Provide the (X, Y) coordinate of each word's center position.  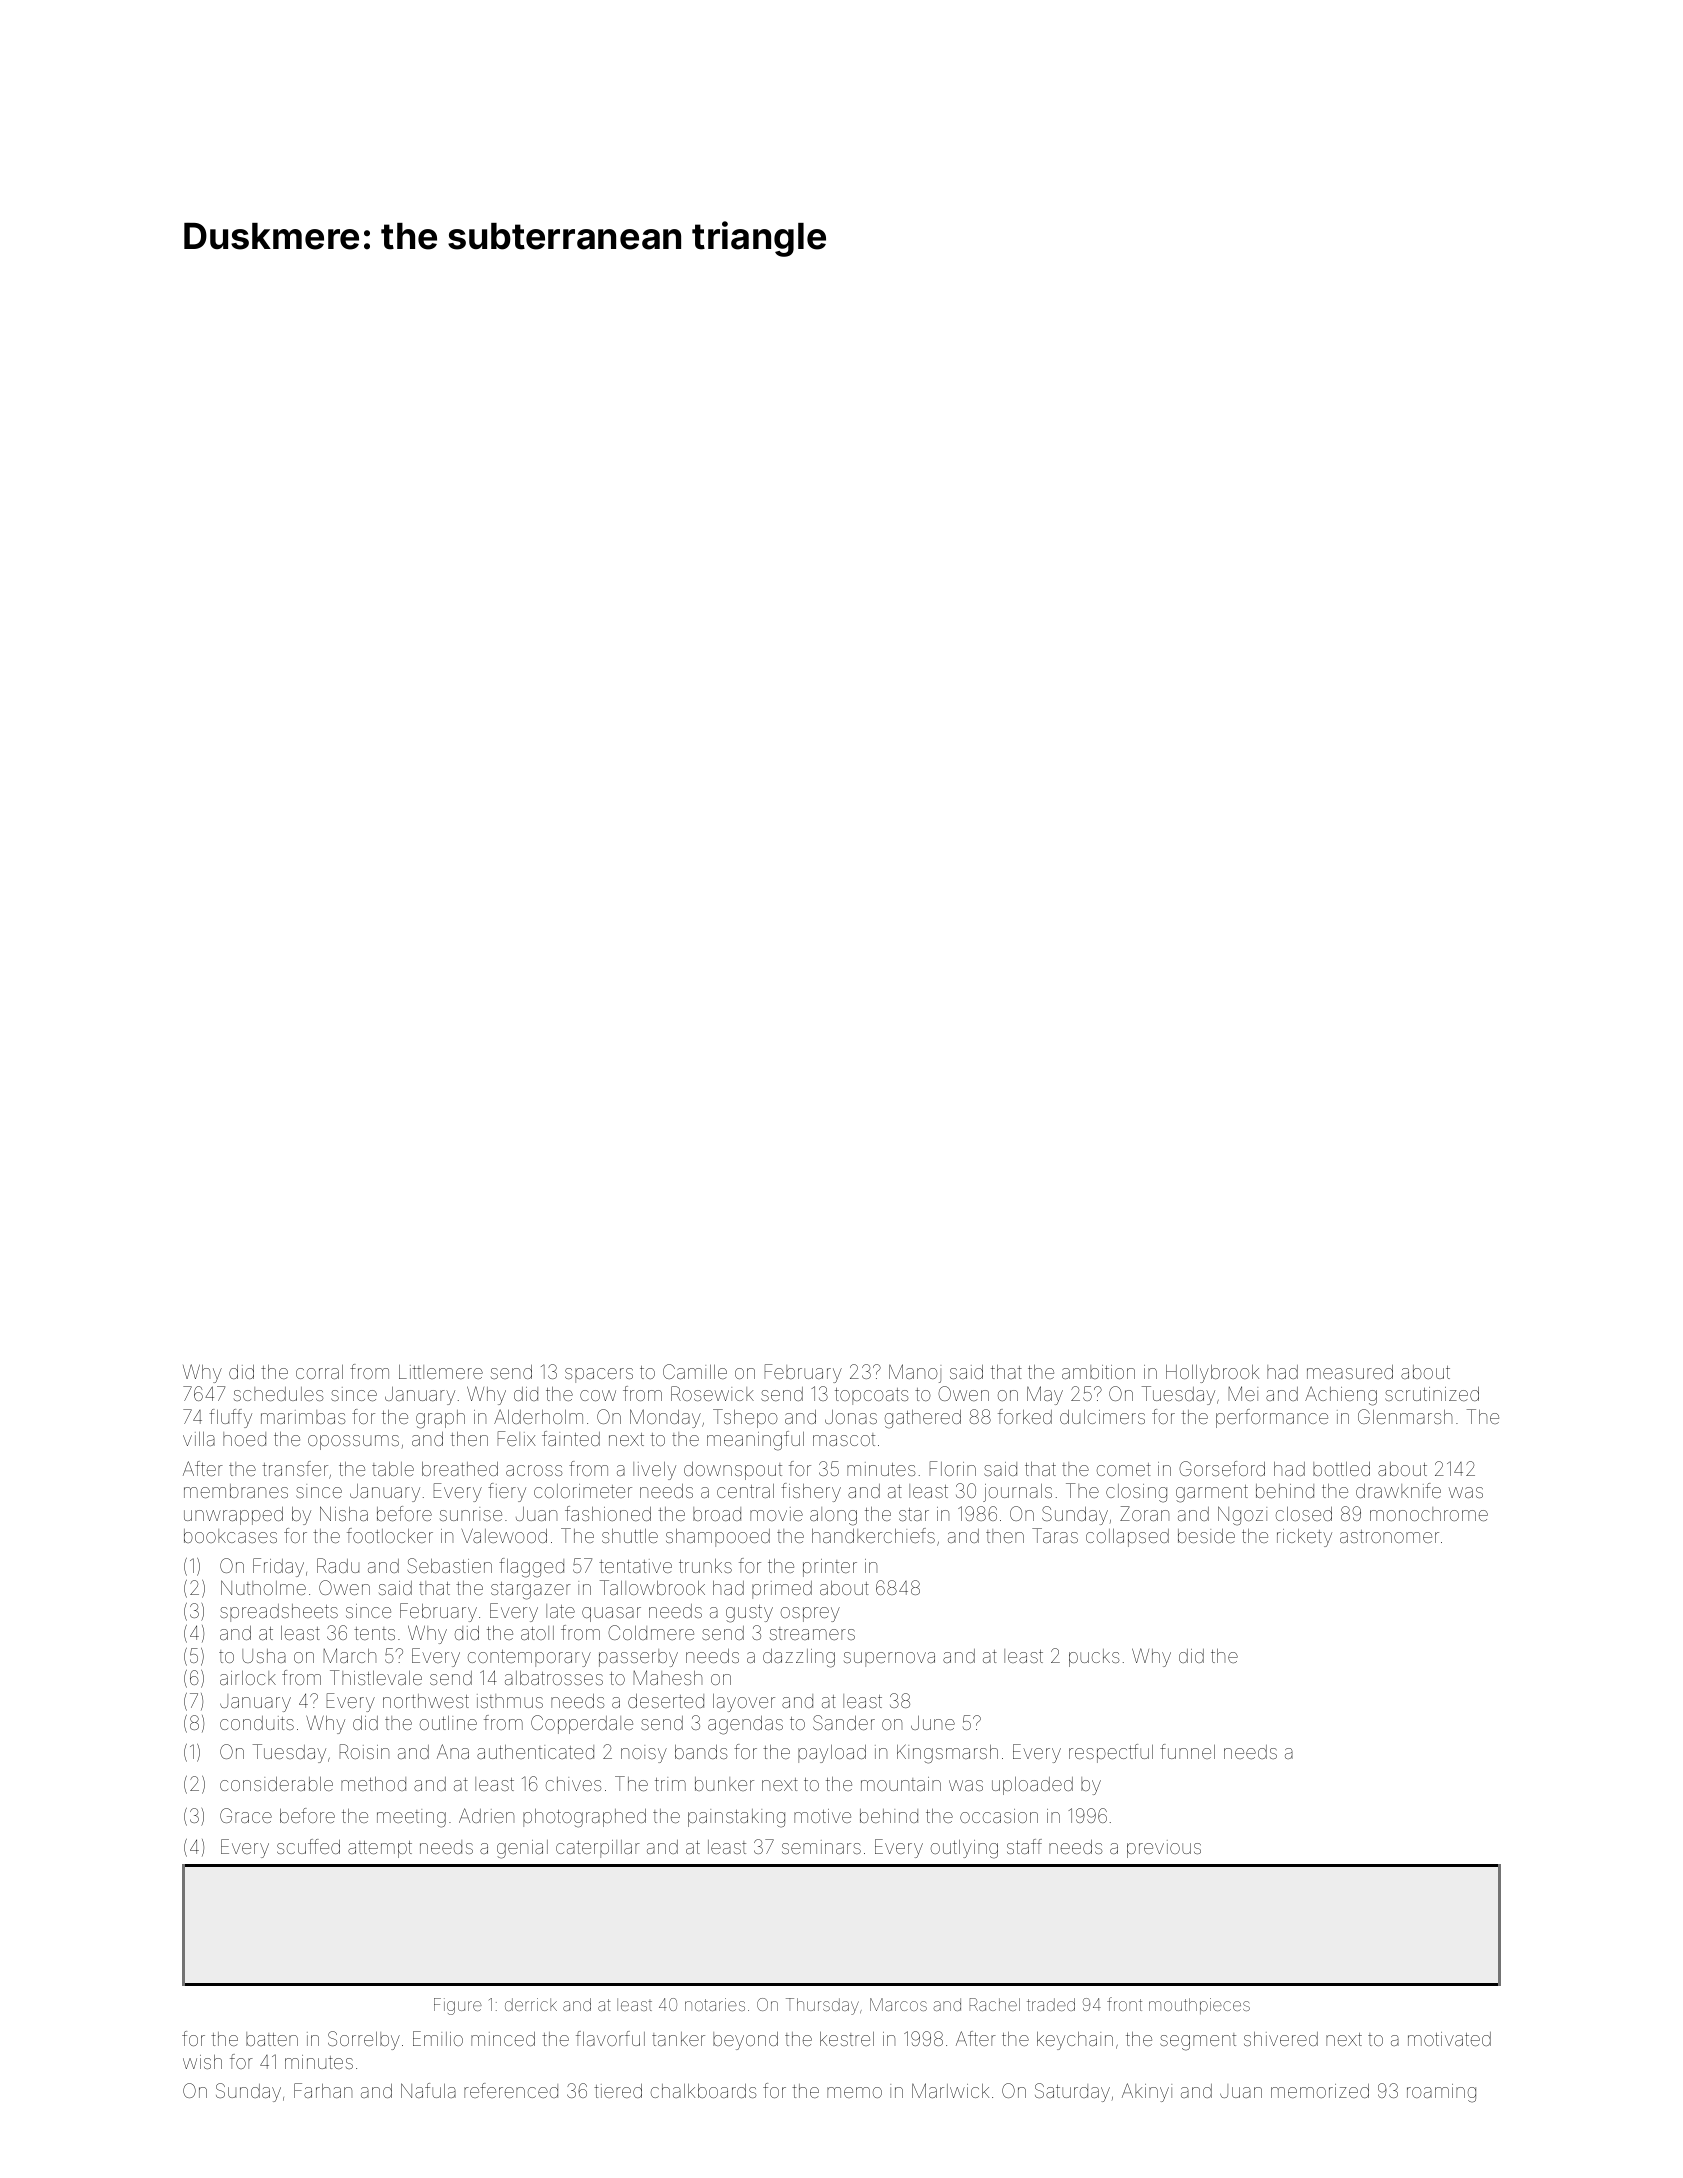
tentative (635, 1566)
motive (822, 1816)
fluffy (230, 1418)
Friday (278, 1567)
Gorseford (1222, 1468)
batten (272, 2039)
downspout (733, 1471)
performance (1272, 1418)
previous (1164, 1849)
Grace (246, 1815)
